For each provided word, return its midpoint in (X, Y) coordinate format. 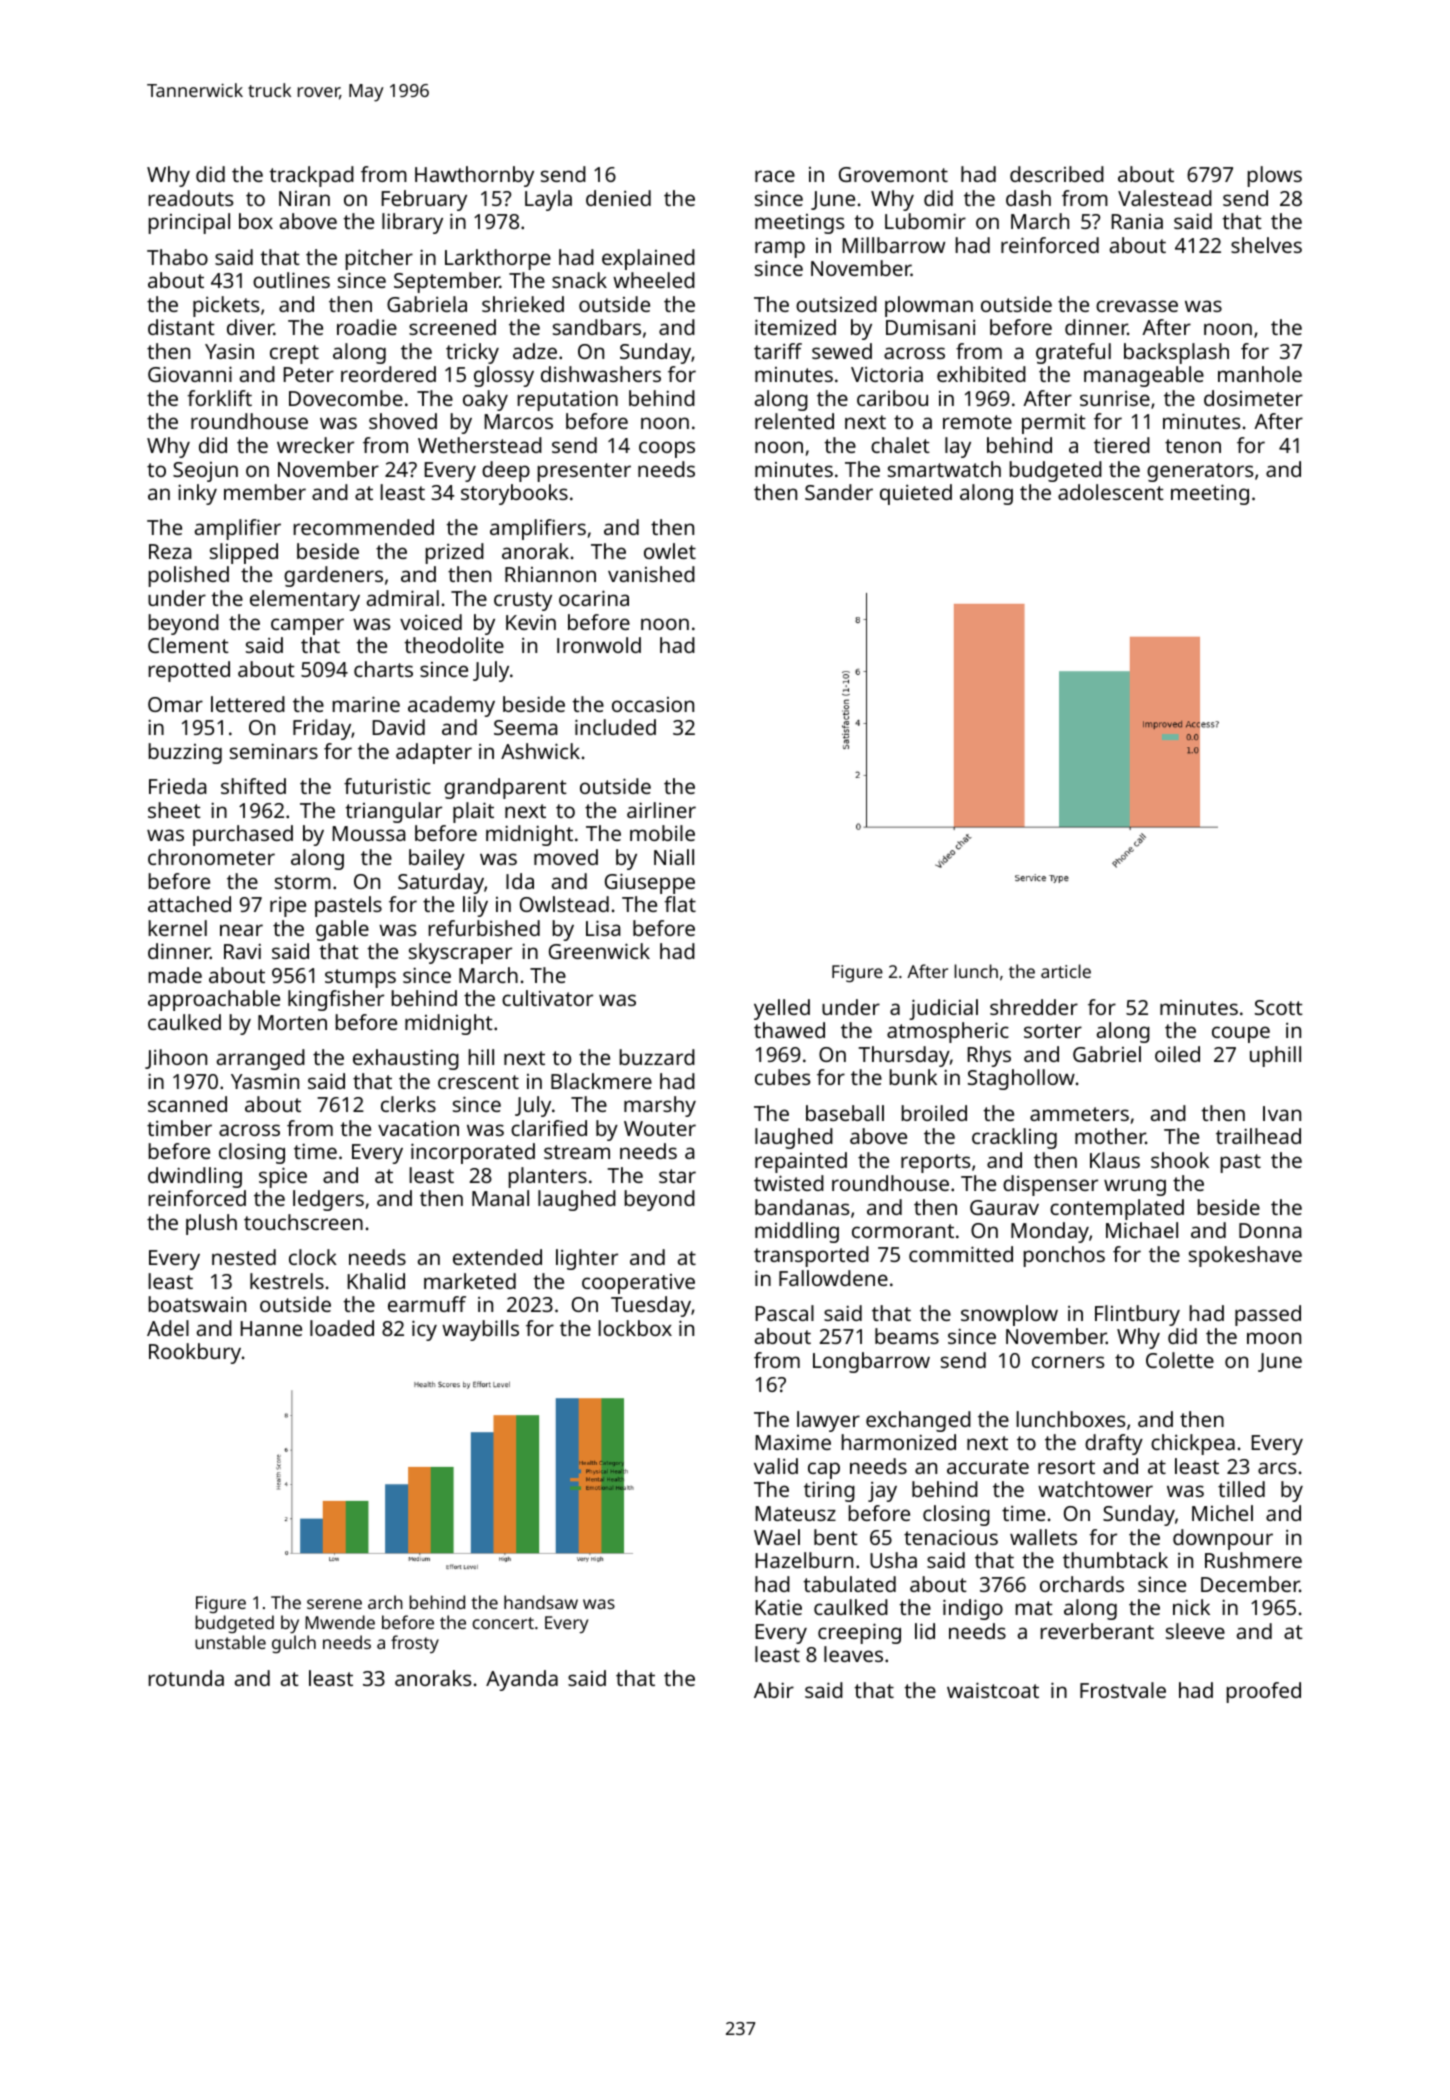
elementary (305, 600)
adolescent (1111, 492)
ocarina (594, 598)
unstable (230, 1642)
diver (250, 327)
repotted (189, 671)
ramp (780, 249)
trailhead (1258, 1136)
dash (1028, 198)
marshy (660, 1106)
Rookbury (195, 1353)
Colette (1180, 1360)
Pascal (785, 1313)
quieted (916, 494)
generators (1200, 472)
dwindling (195, 1177)
